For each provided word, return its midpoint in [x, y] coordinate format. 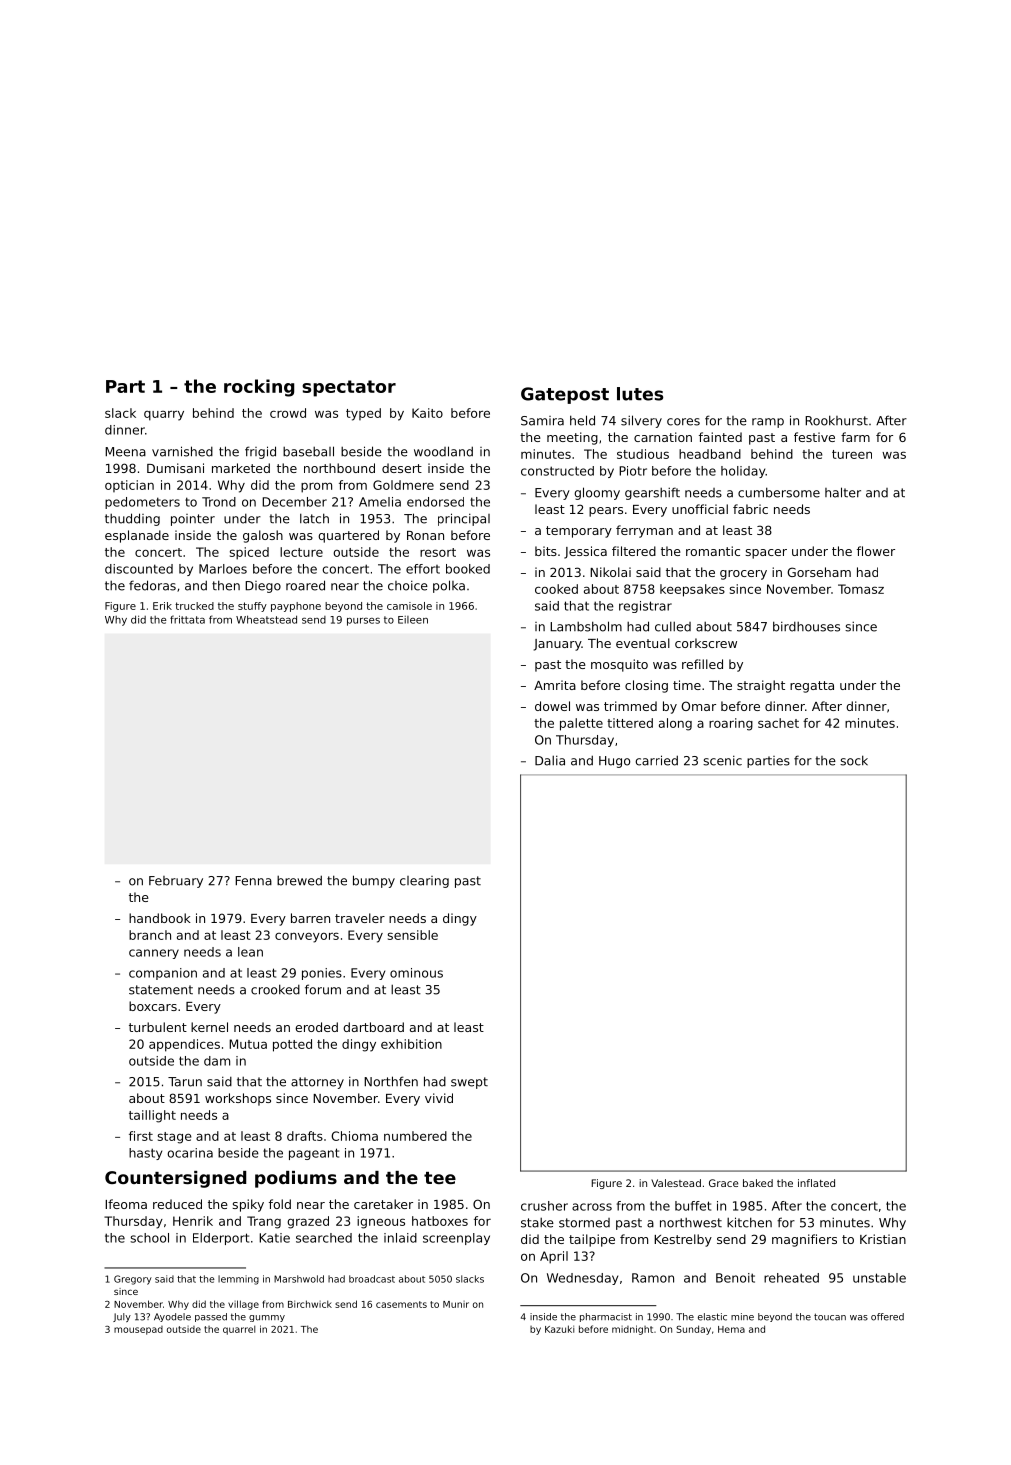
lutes [640, 394]
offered [887, 1317]
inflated [816, 1183]
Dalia [550, 760]
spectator [349, 388]
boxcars [153, 1006]
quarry [164, 415]
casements [401, 1304]
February [176, 882]
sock [854, 760]
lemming [238, 1280]
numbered [415, 1136]
